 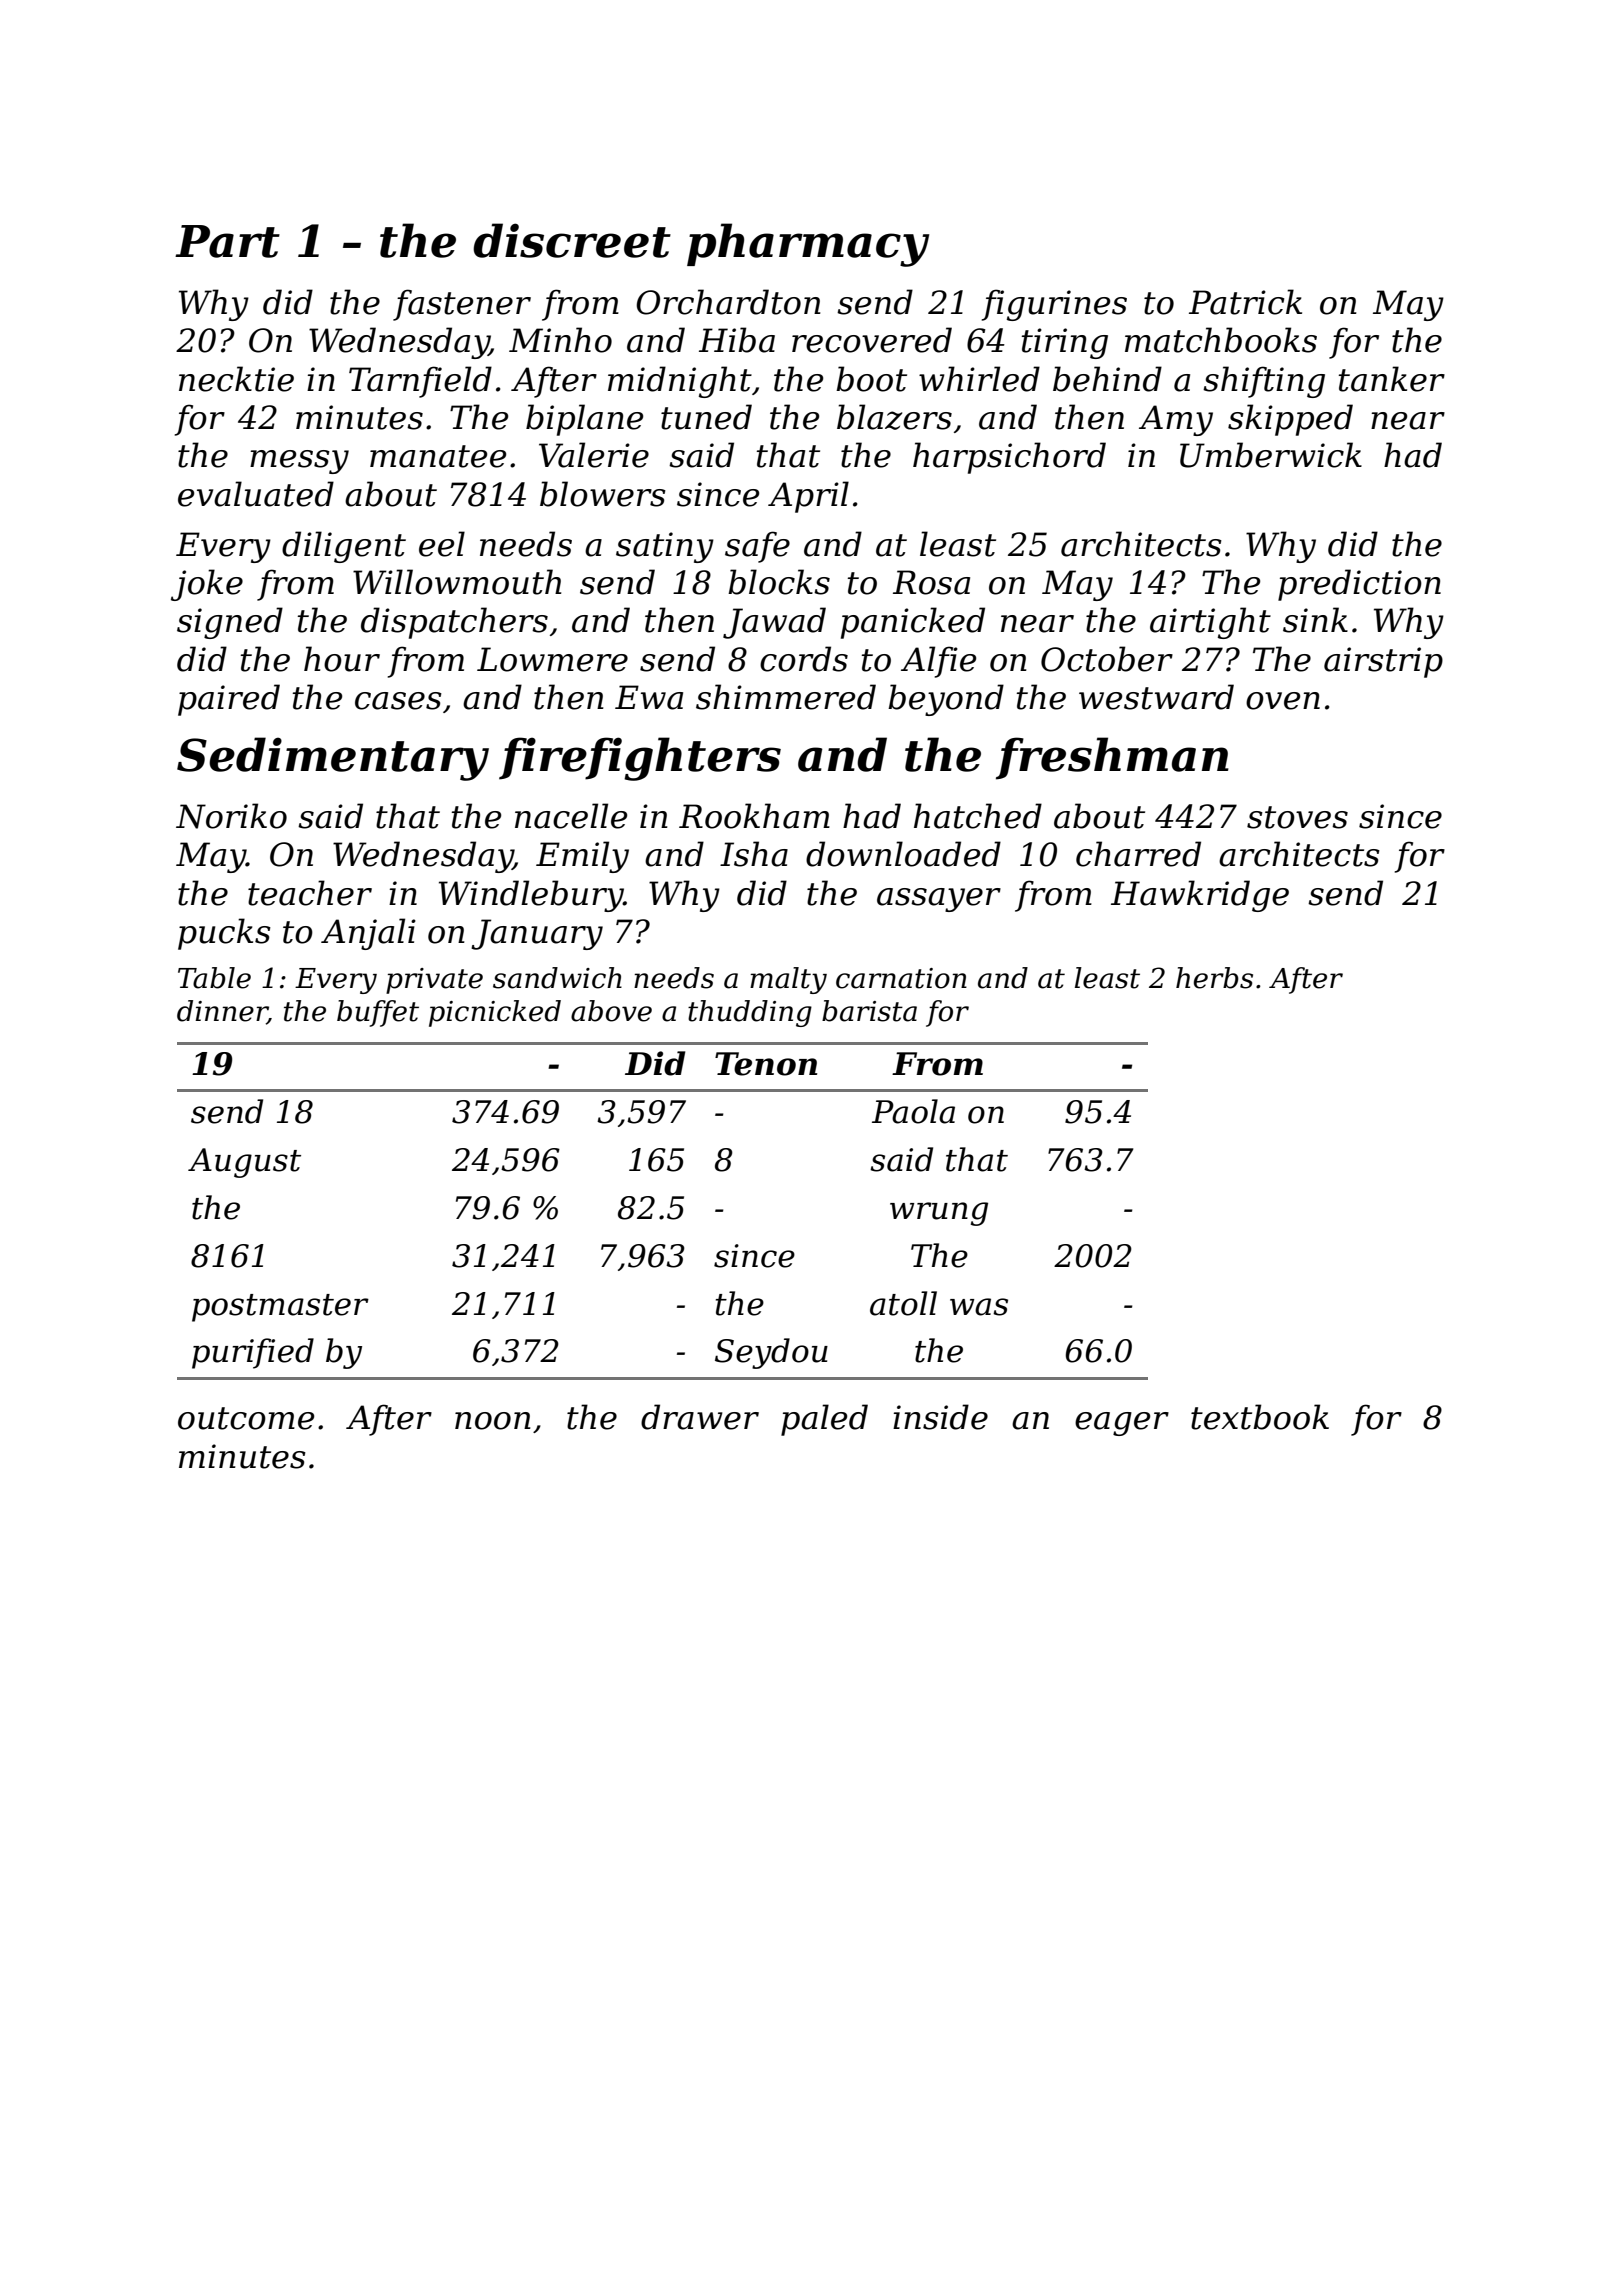 What do you see at coordinates (766, 1064) in the screenshot?
I see `Tenon` at bounding box center [766, 1064].
